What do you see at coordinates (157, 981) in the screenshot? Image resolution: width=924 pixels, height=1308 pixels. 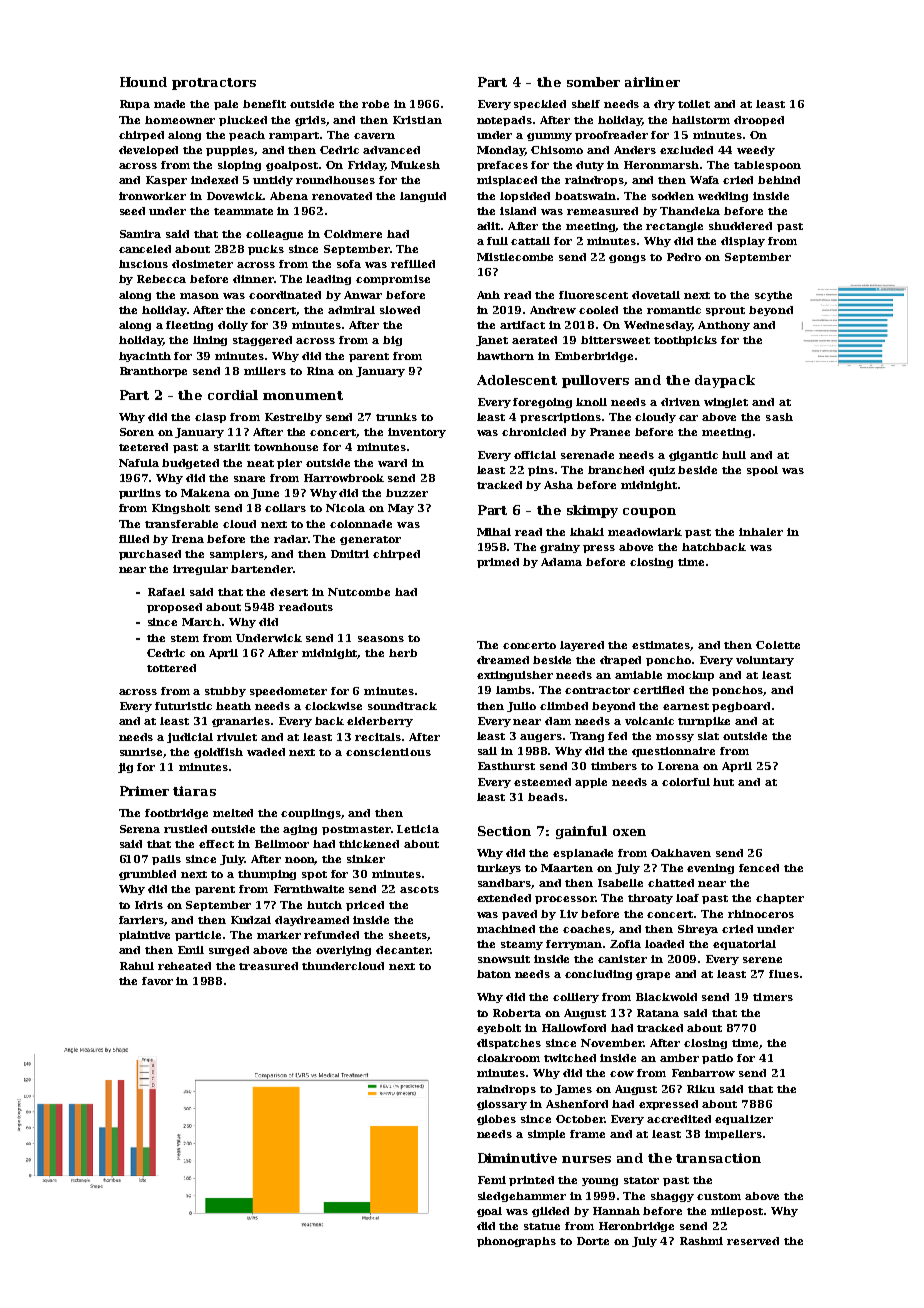 I see `favor` at bounding box center [157, 981].
